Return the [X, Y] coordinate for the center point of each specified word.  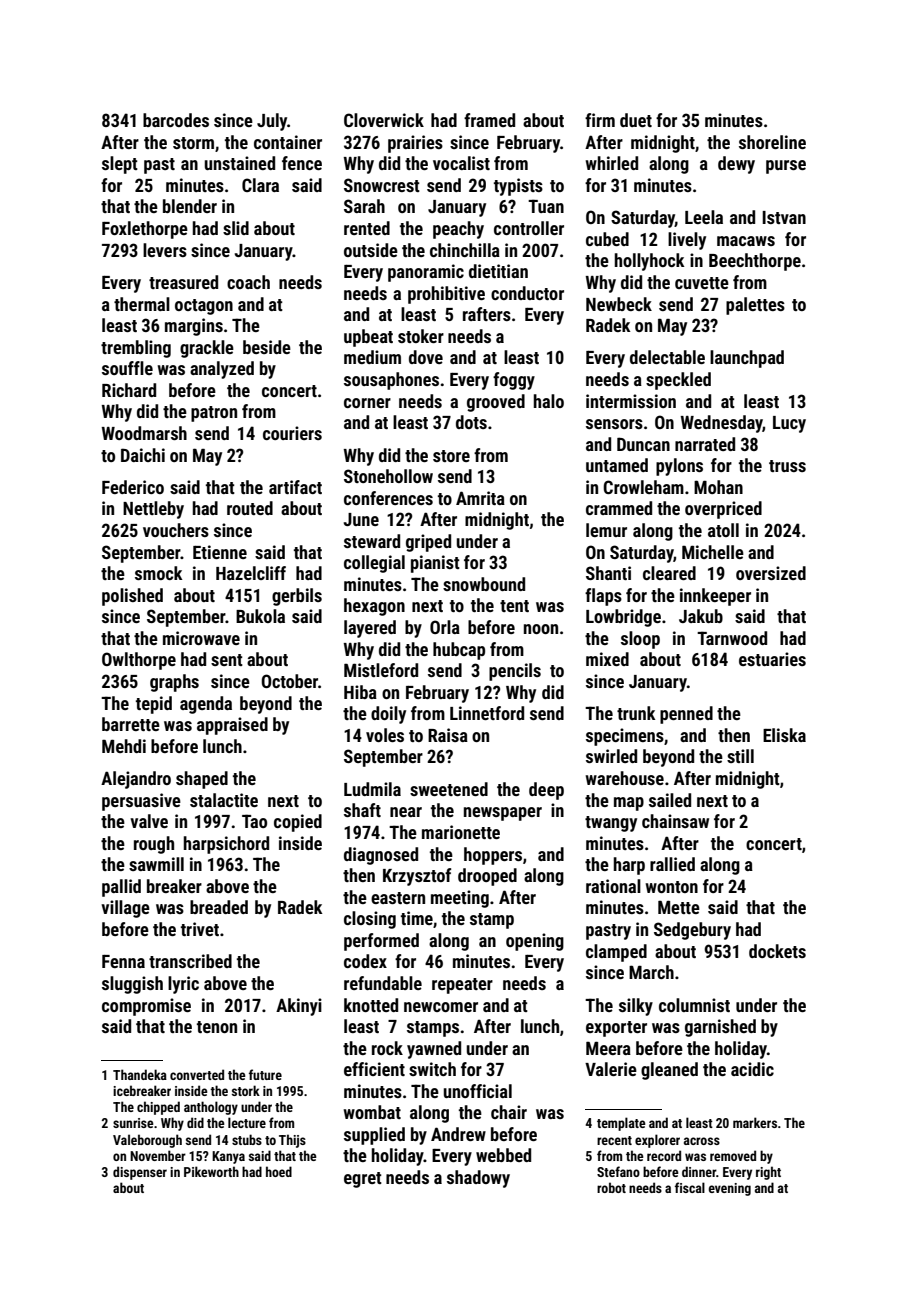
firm [600, 120]
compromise [146, 1007]
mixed [607, 659]
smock [159, 573]
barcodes [176, 120]
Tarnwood [732, 638]
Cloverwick [384, 120]
